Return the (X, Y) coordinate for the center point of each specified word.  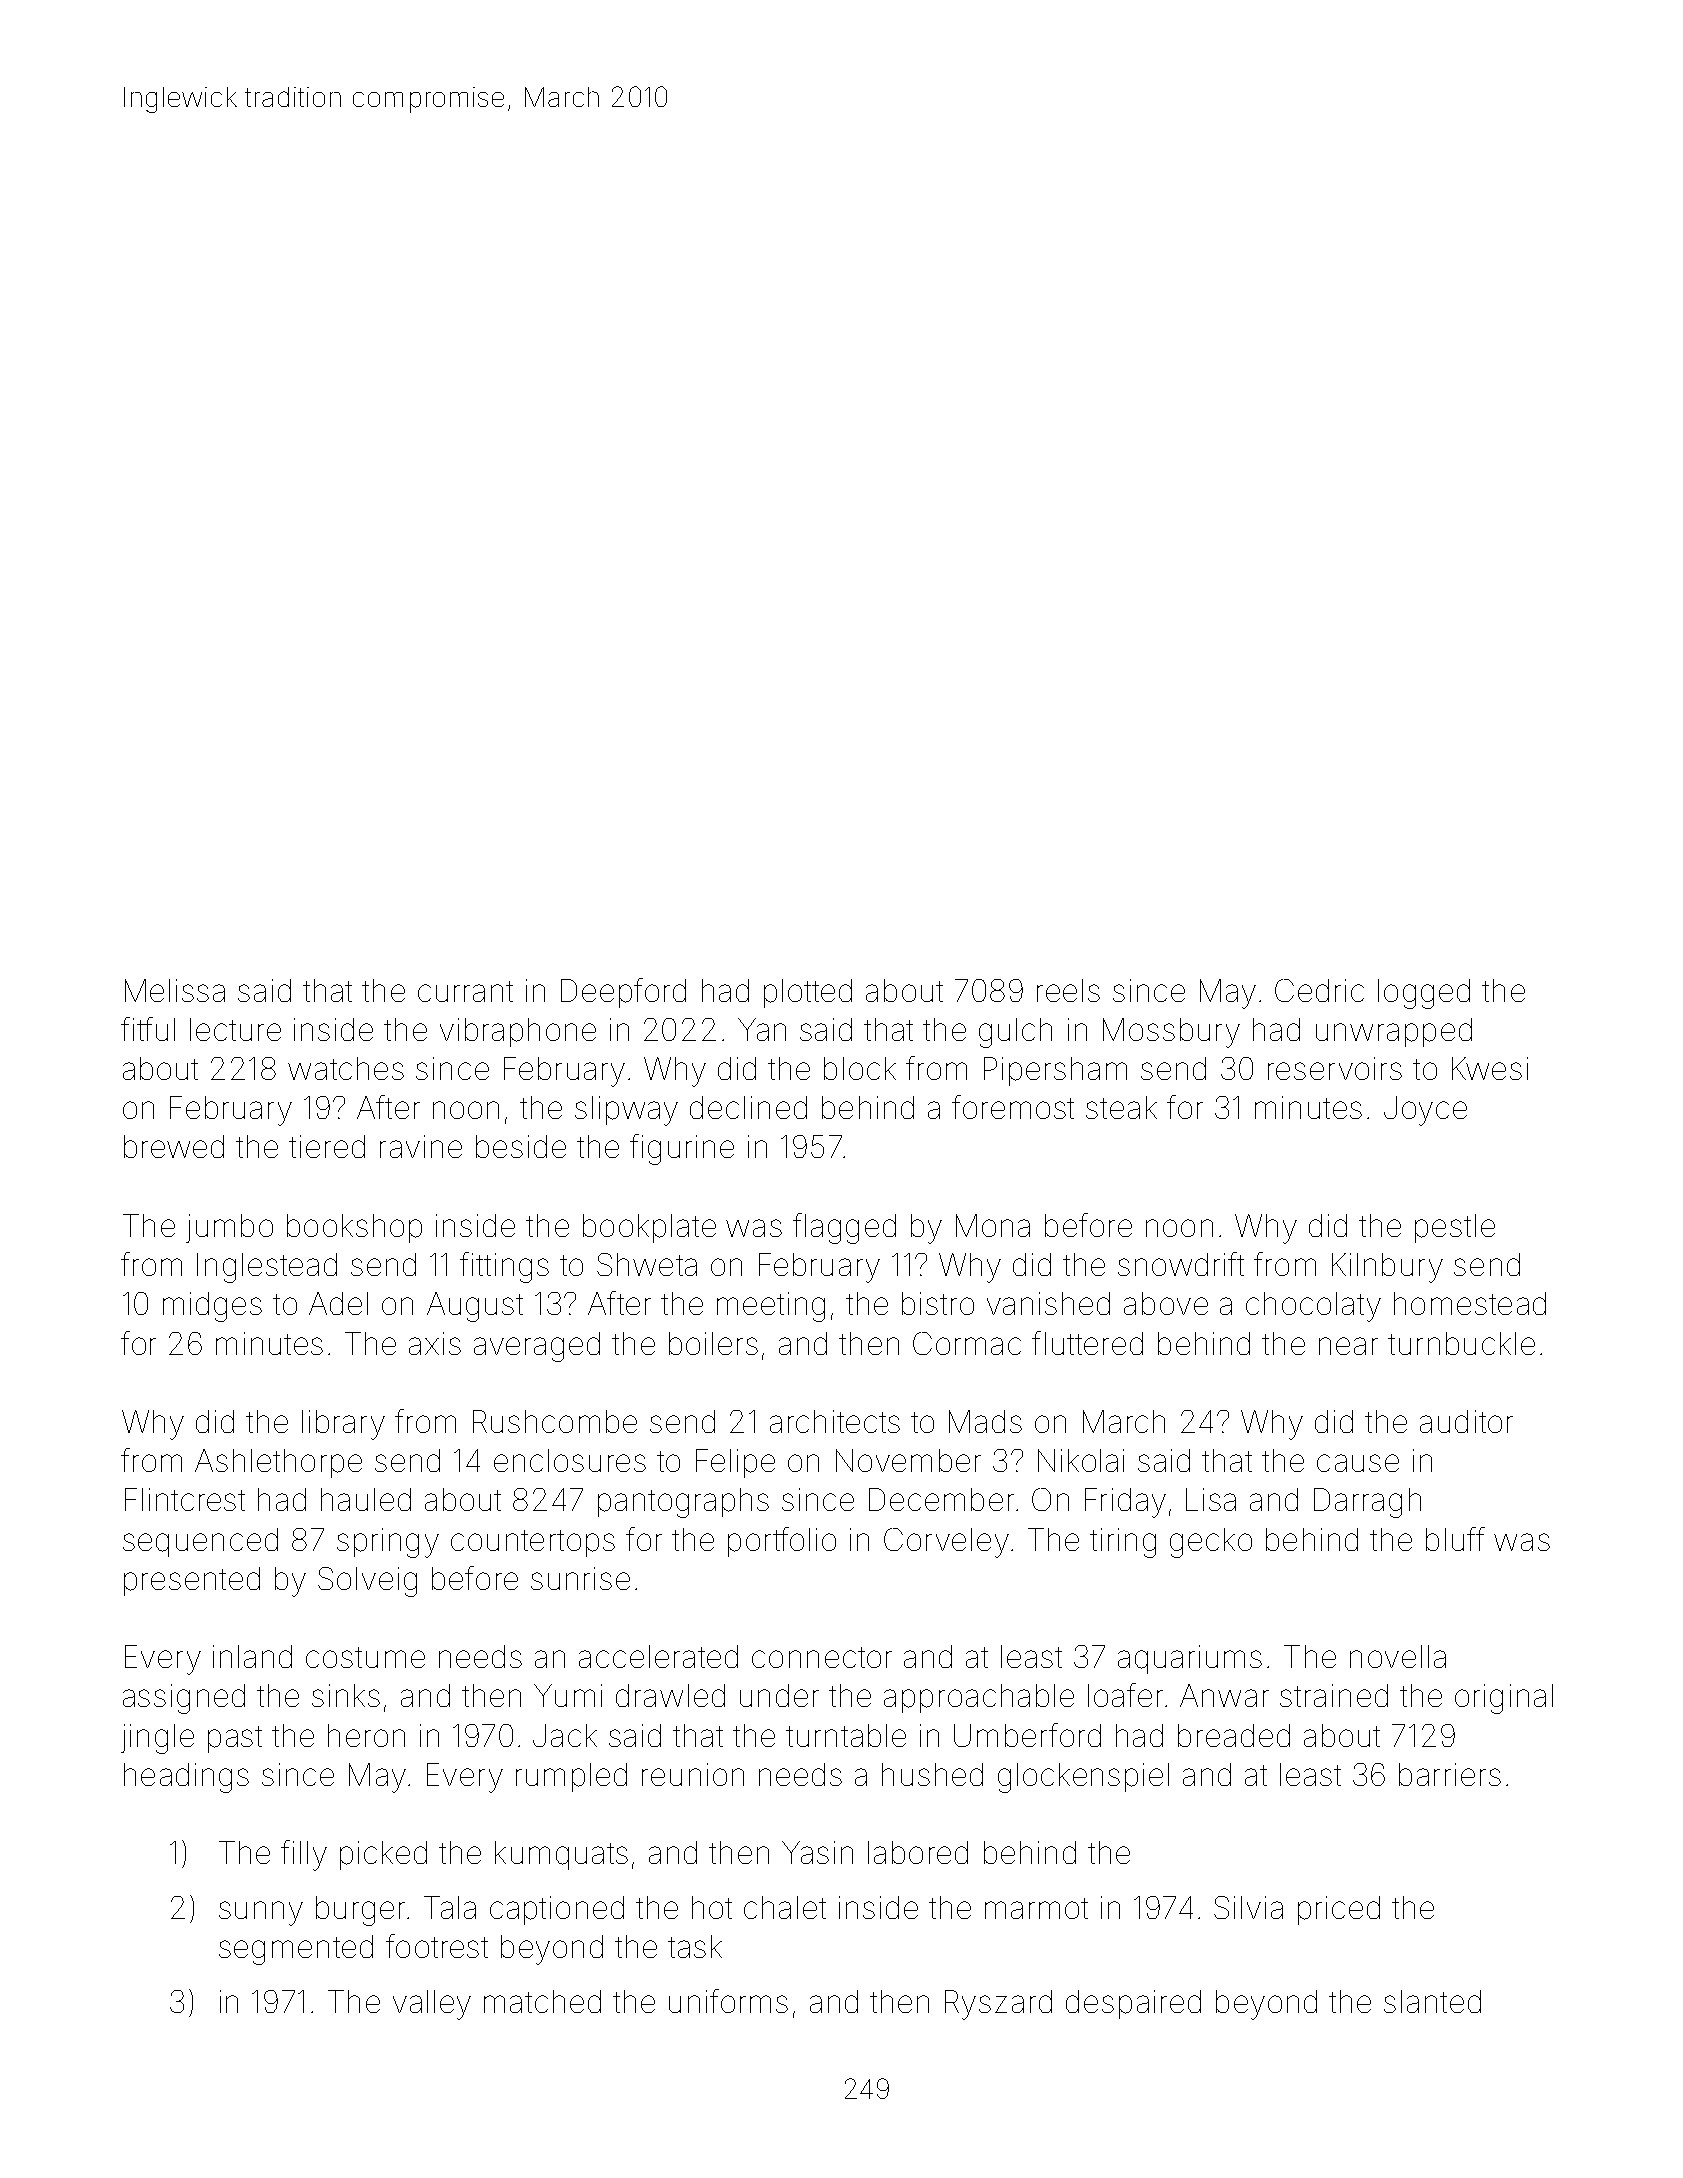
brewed (174, 1146)
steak (1121, 1107)
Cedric (1319, 990)
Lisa (1211, 1499)
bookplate (649, 1228)
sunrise (580, 1578)
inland (252, 1656)
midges (212, 1307)
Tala (450, 1907)
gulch (1015, 1033)
